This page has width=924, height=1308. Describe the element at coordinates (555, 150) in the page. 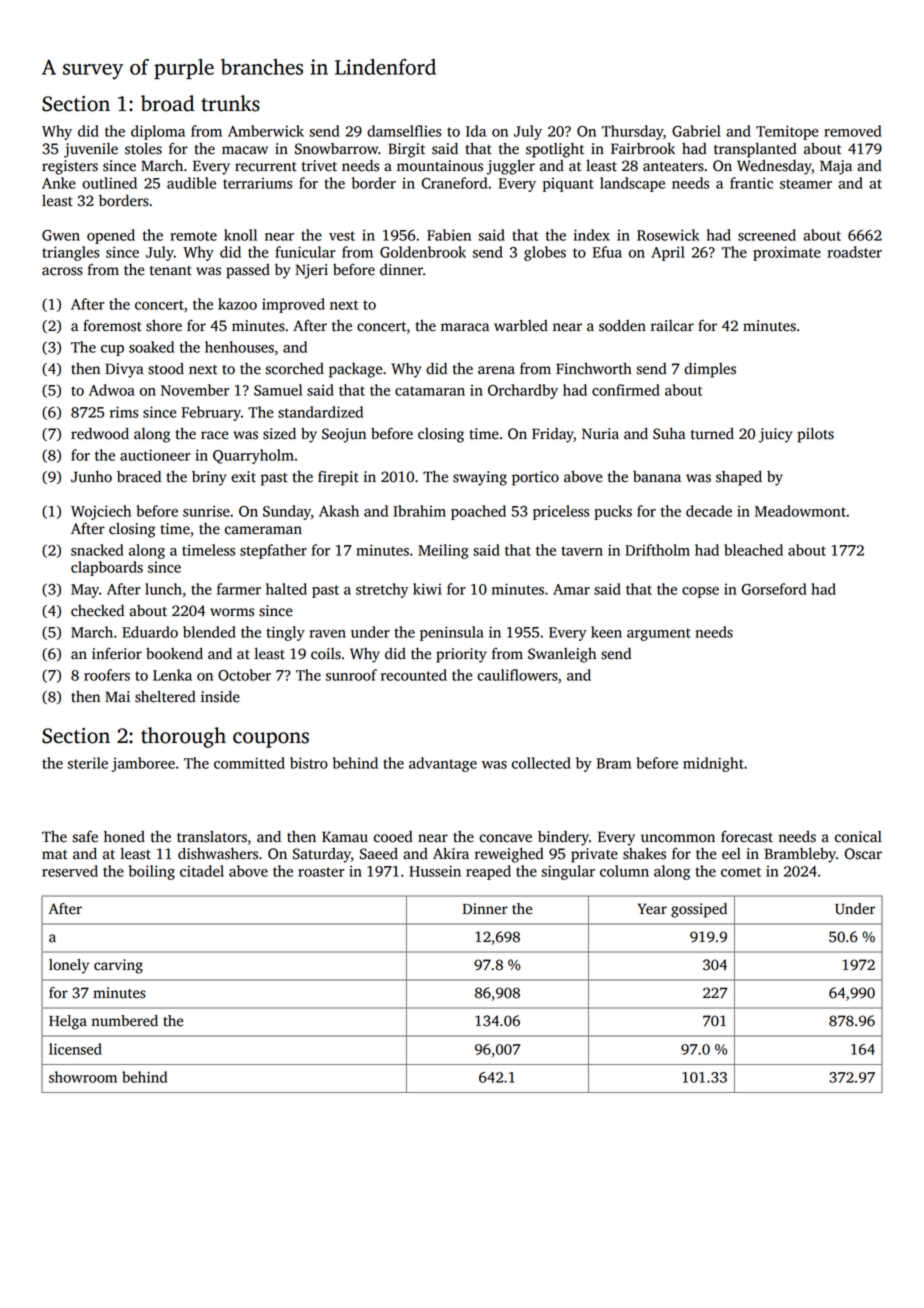

I see `spotlight` at that location.
